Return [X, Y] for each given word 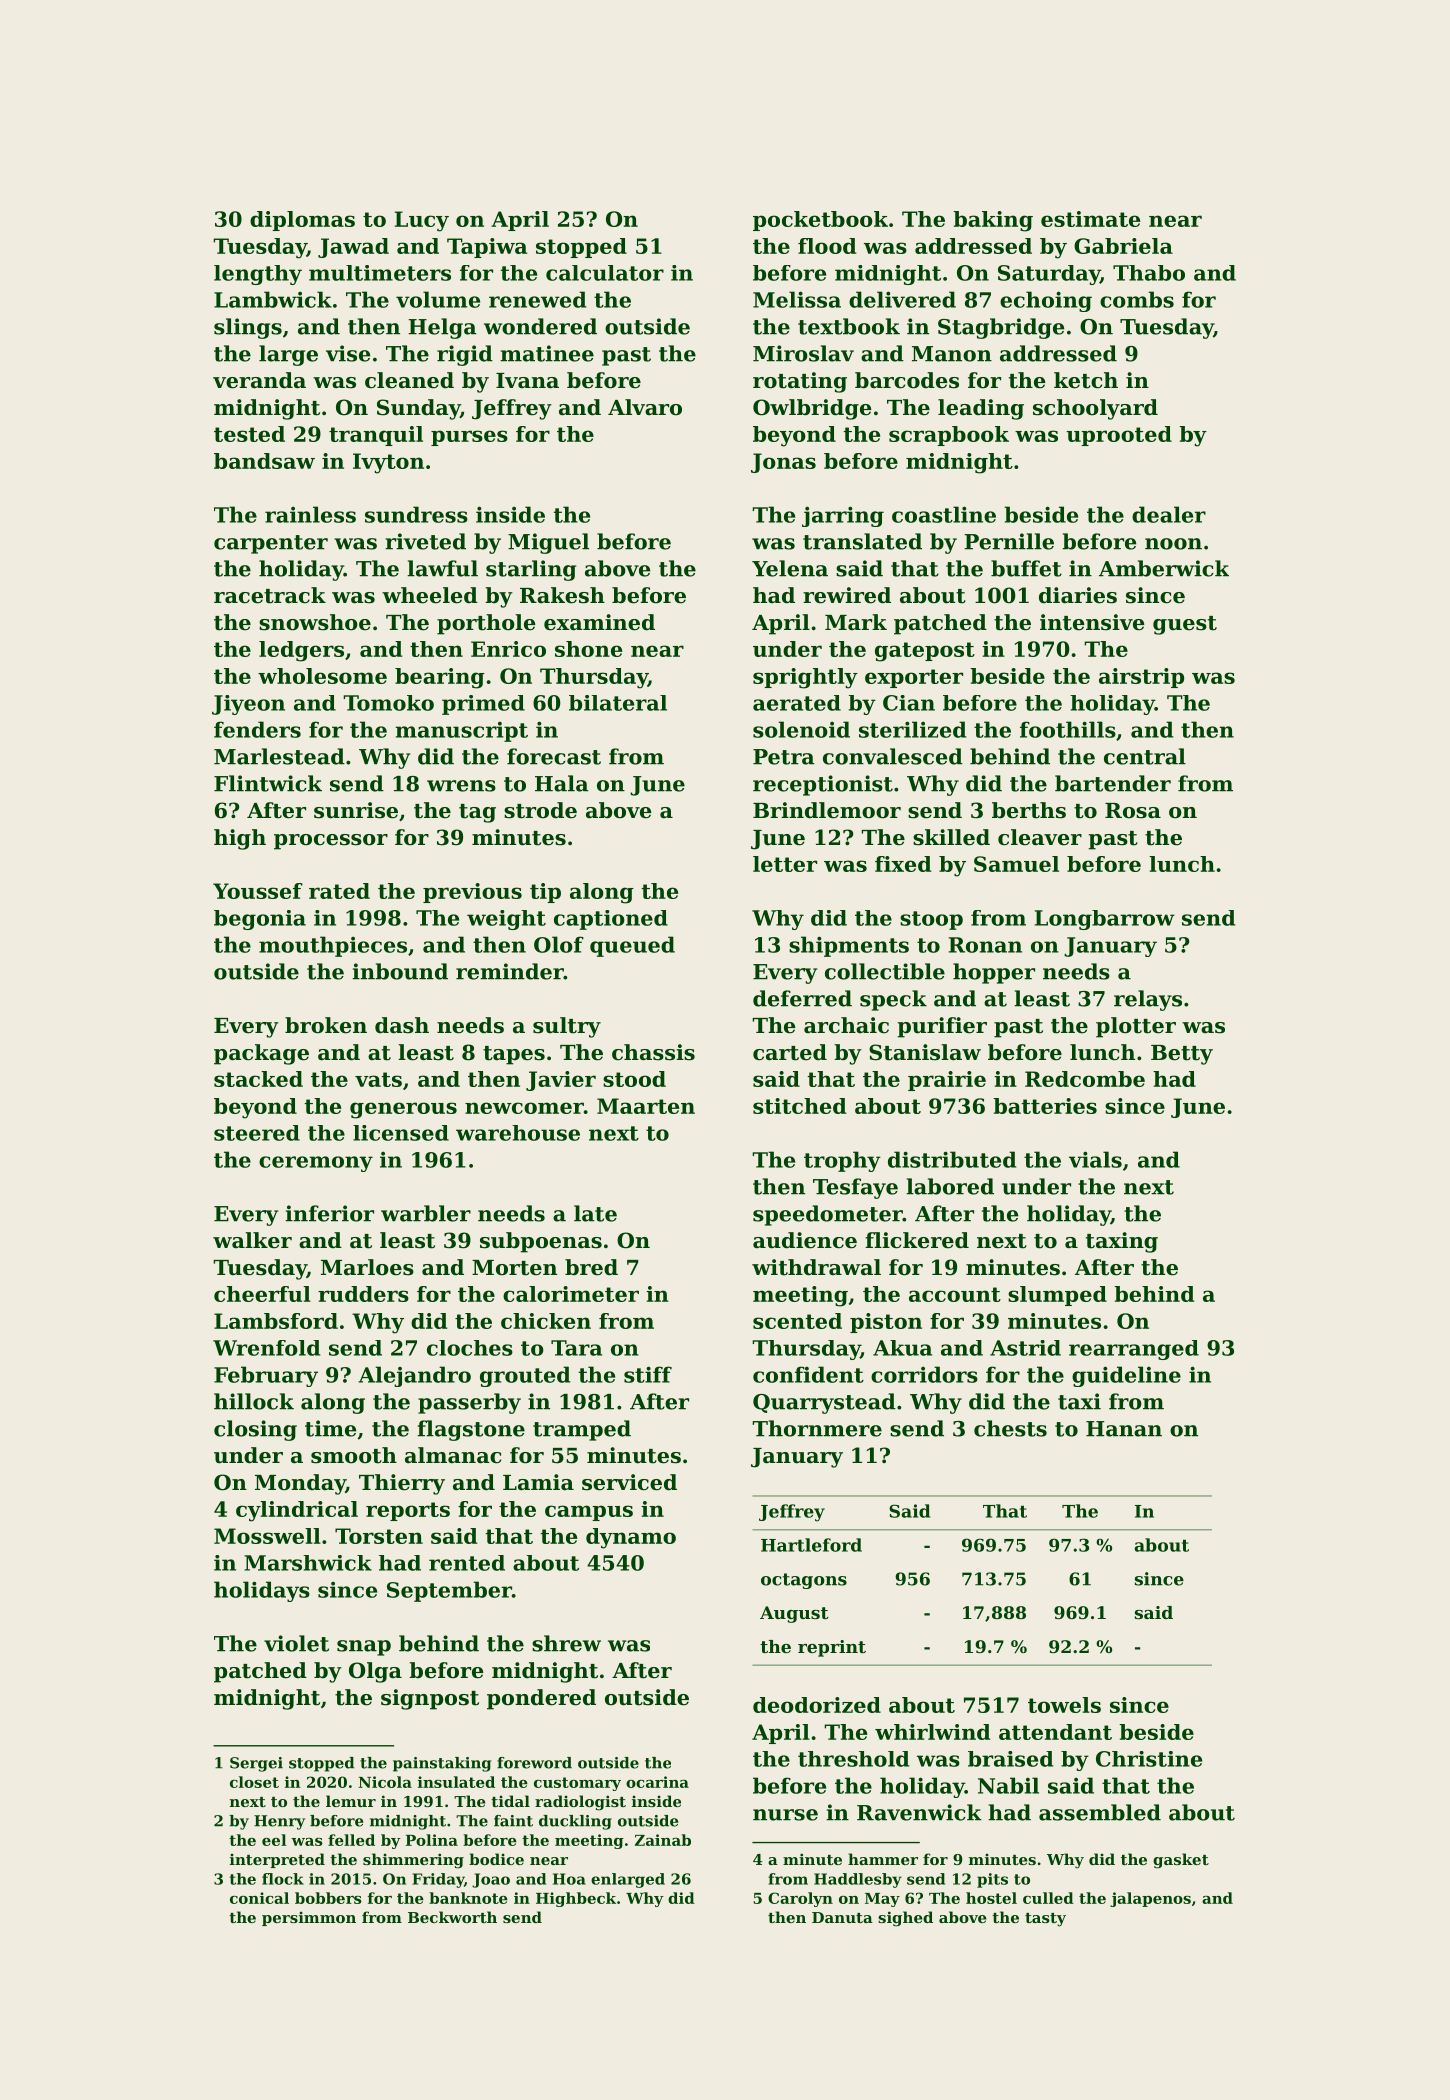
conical [259, 1898]
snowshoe [315, 622]
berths [1029, 810]
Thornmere [817, 1428]
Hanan [1124, 1429]
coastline [944, 514]
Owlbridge [812, 409]
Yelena [790, 568]
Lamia [538, 1482]
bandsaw [264, 461]
